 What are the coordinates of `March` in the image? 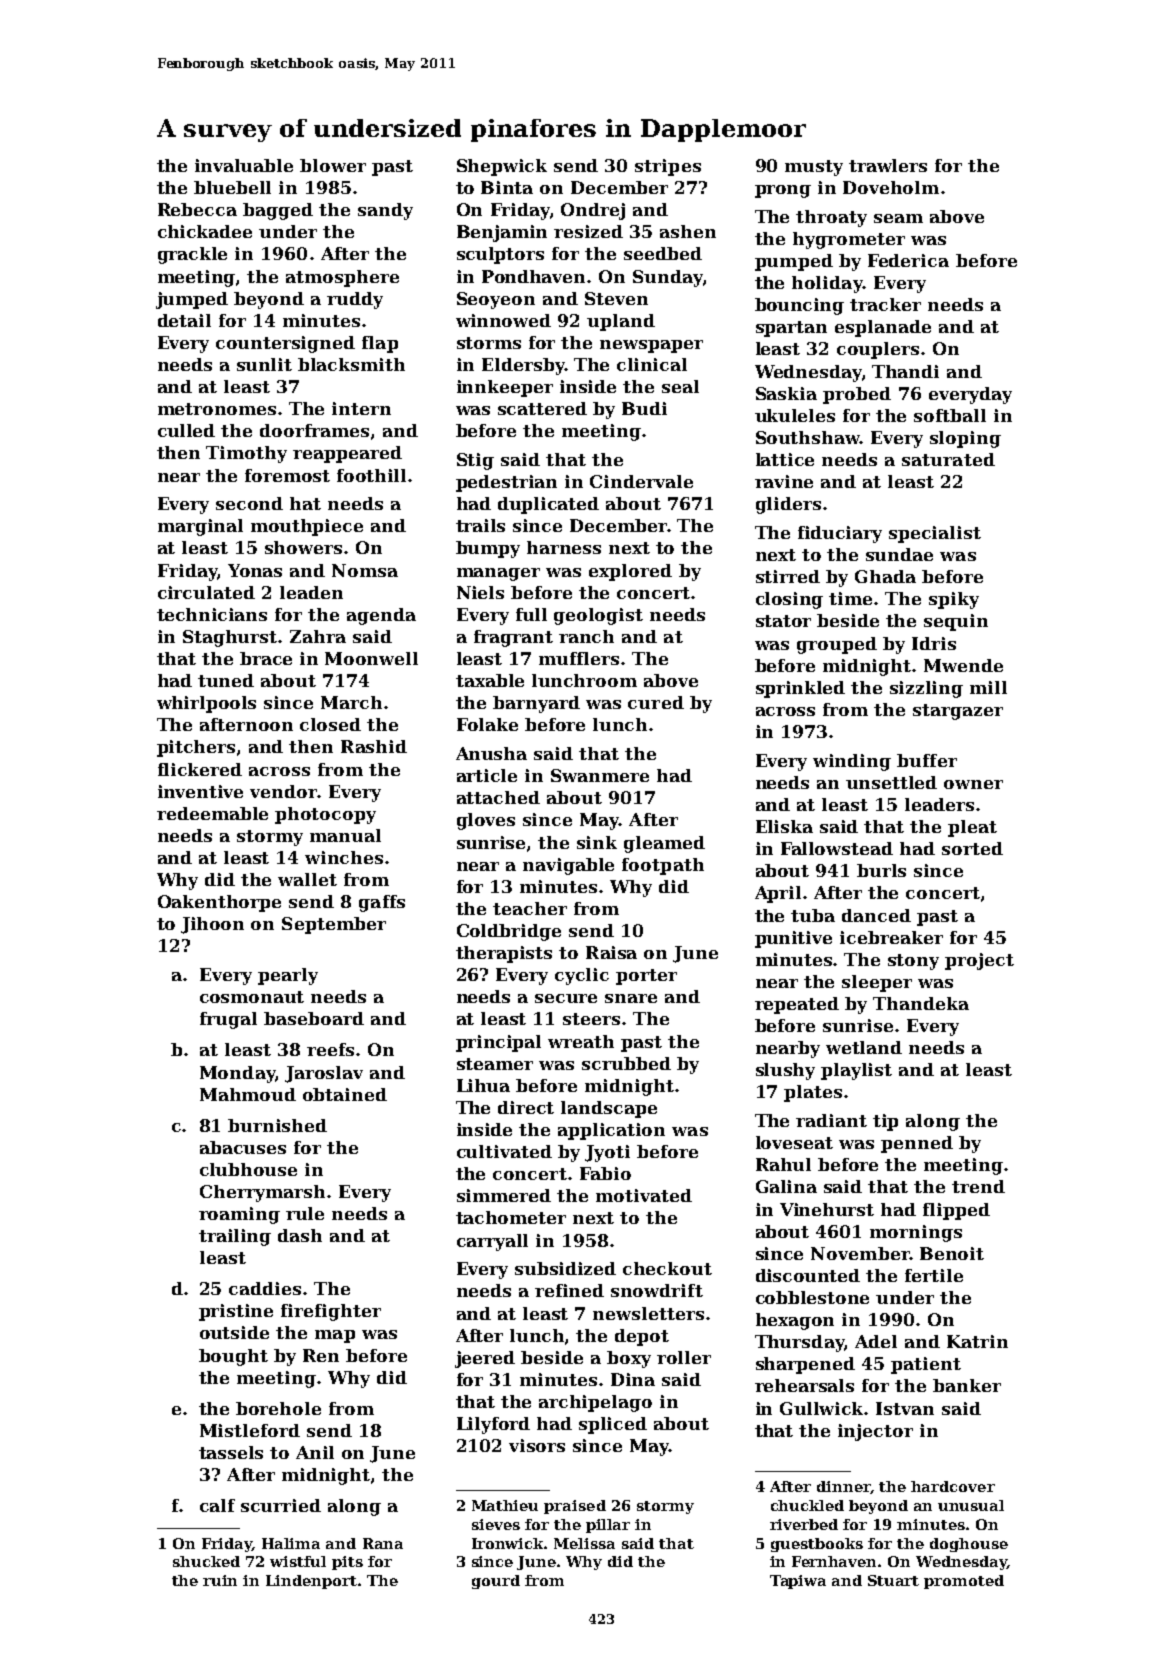 It's located at (351, 702).
